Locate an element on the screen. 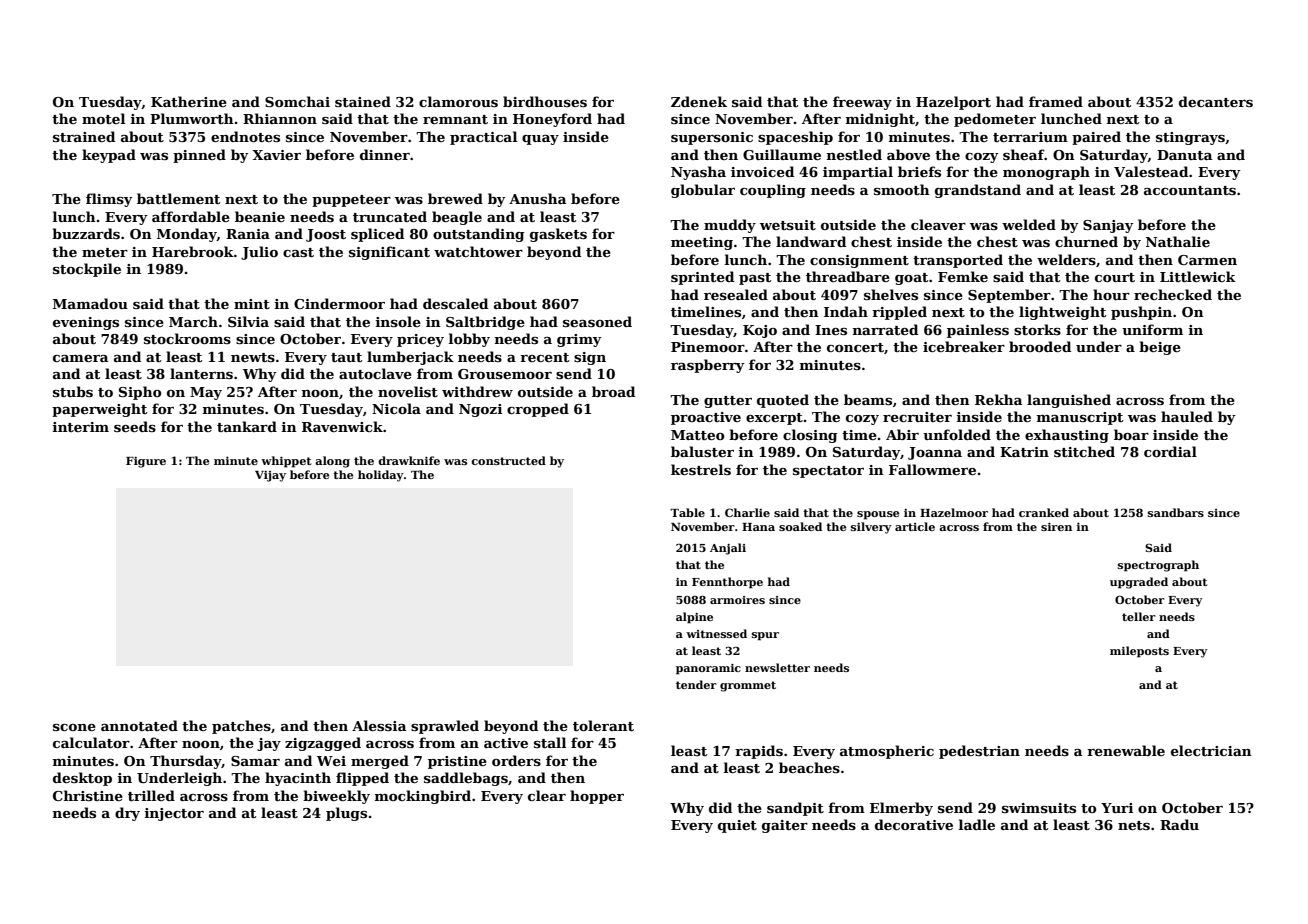 Image resolution: width=1308 pixels, height=924 pixels. accountants is located at coordinates (1190, 190).
